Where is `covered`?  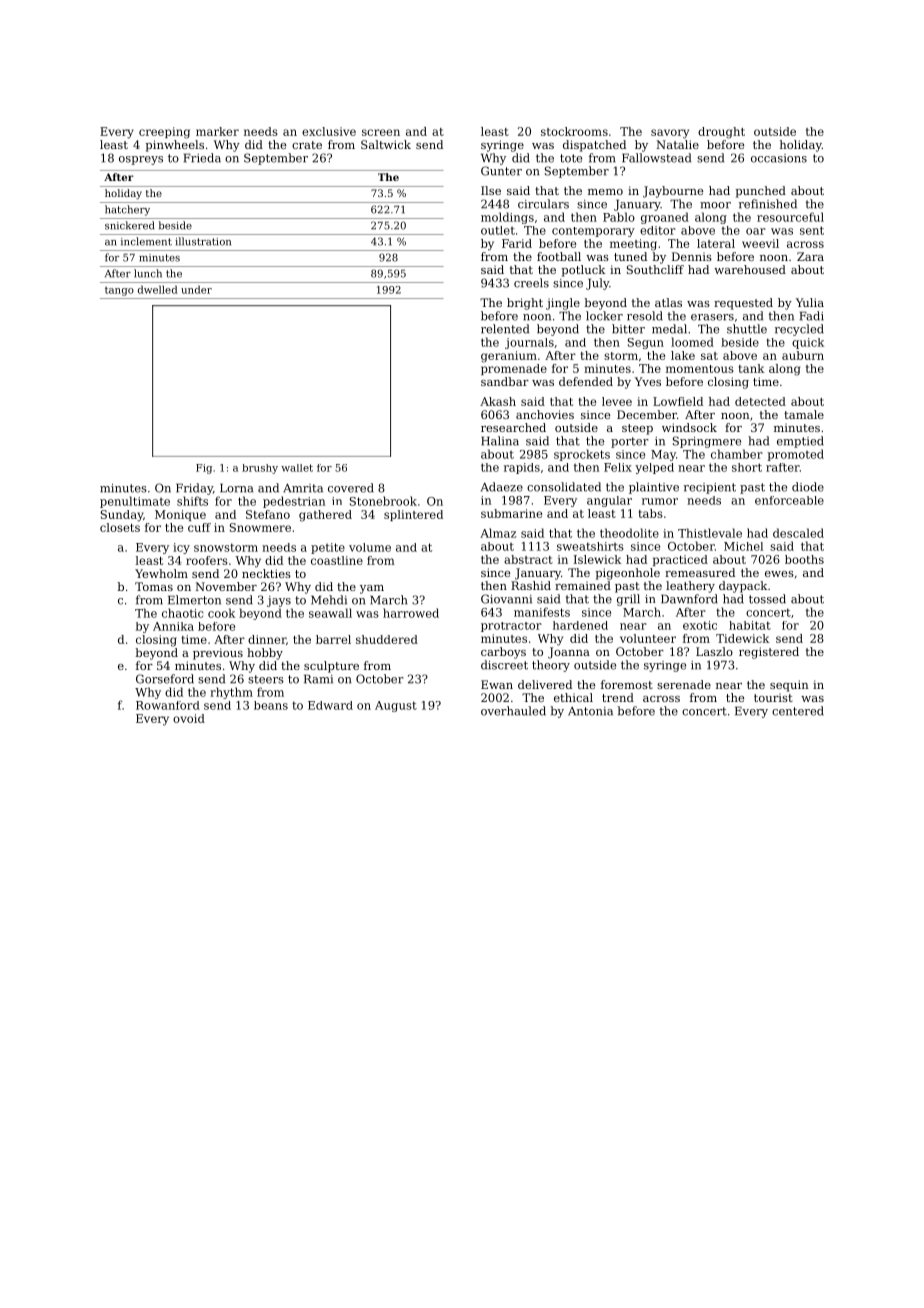 covered is located at coordinates (351, 488).
